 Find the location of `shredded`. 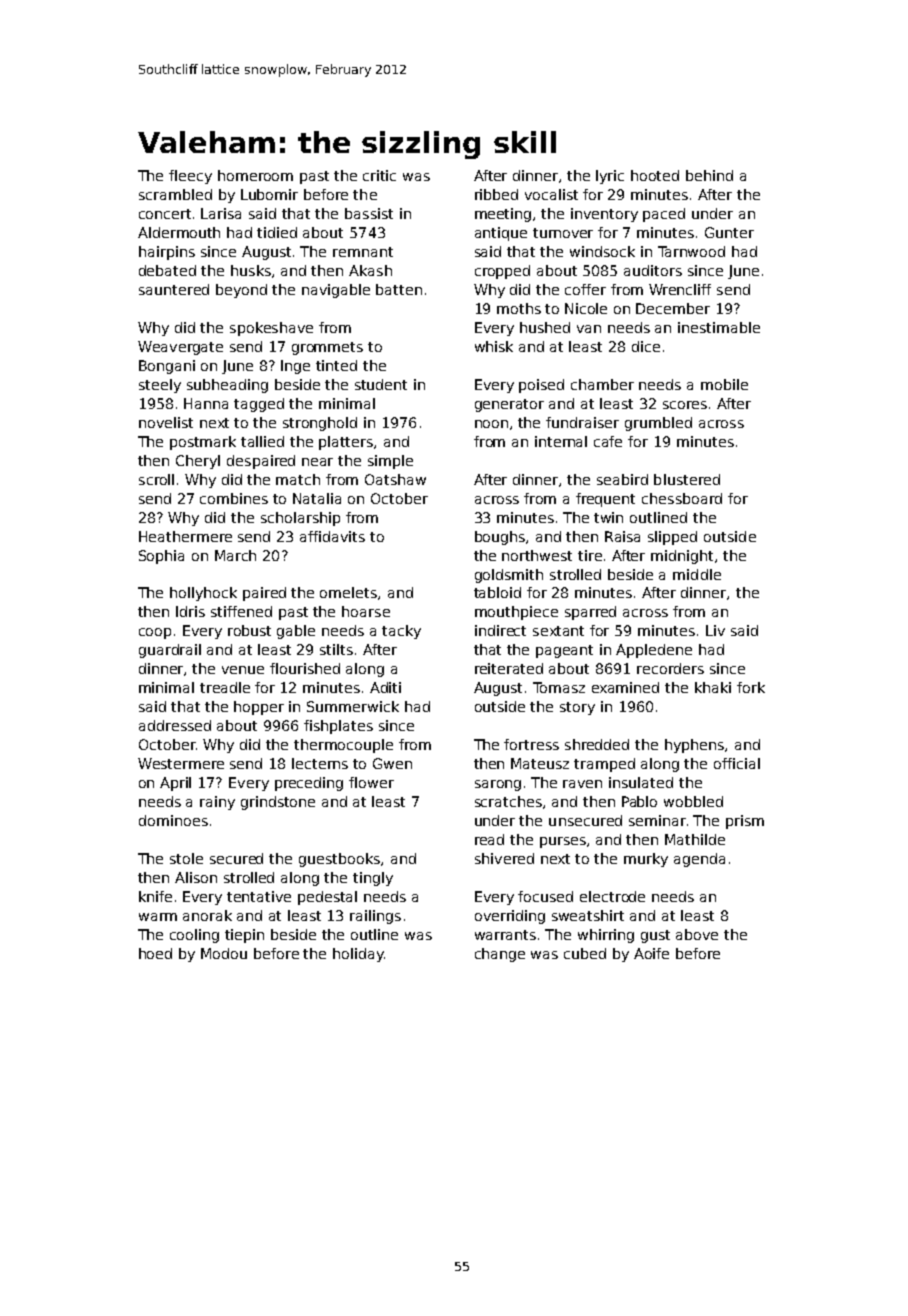

shredded is located at coordinates (597, 744).
